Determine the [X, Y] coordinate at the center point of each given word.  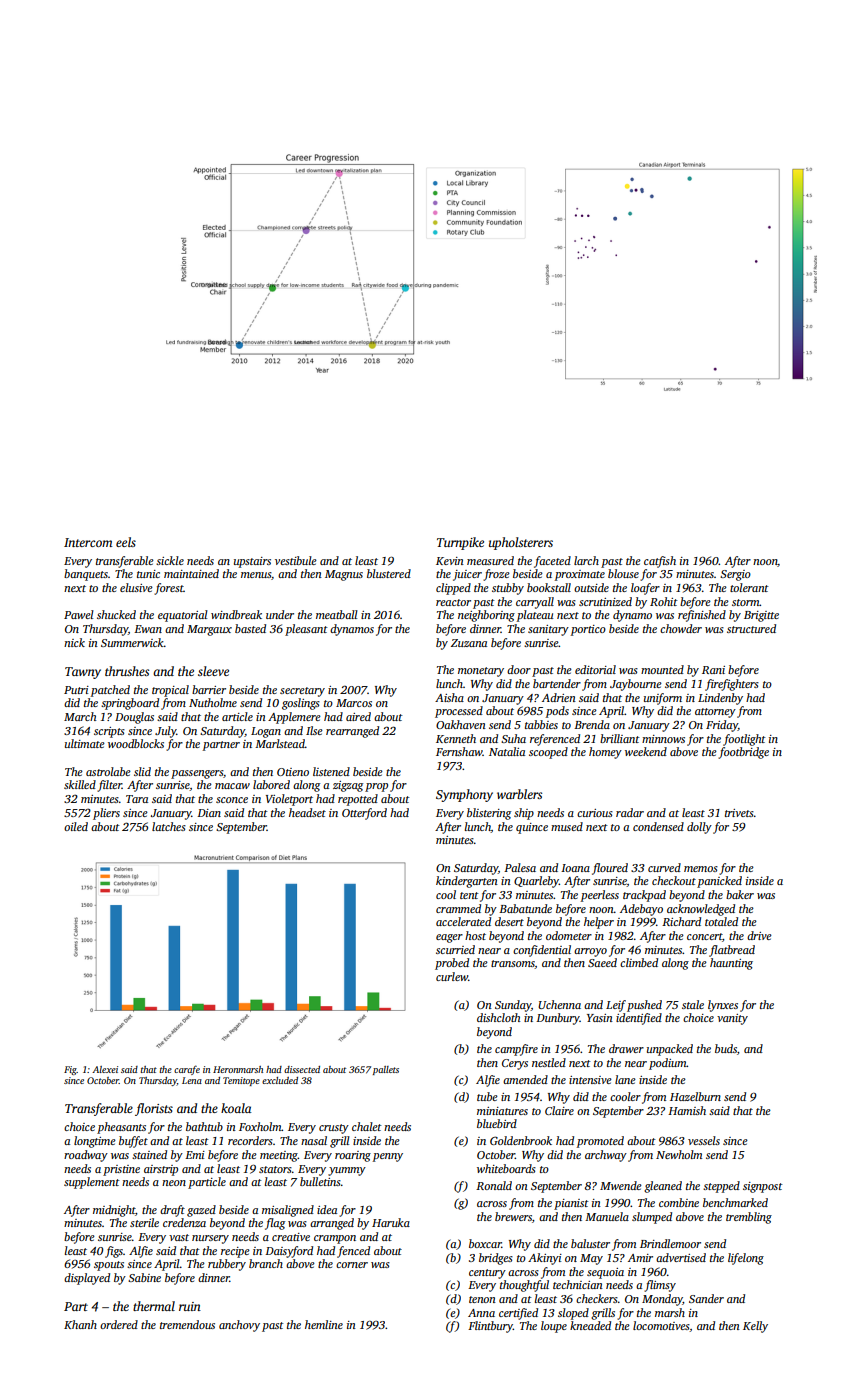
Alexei [105, 1069]
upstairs [252, 562]
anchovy [239, 1326]
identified [639, 1019]
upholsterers [521, 543]
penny [388, 1157]
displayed [87, 1279]
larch [586, 560]
